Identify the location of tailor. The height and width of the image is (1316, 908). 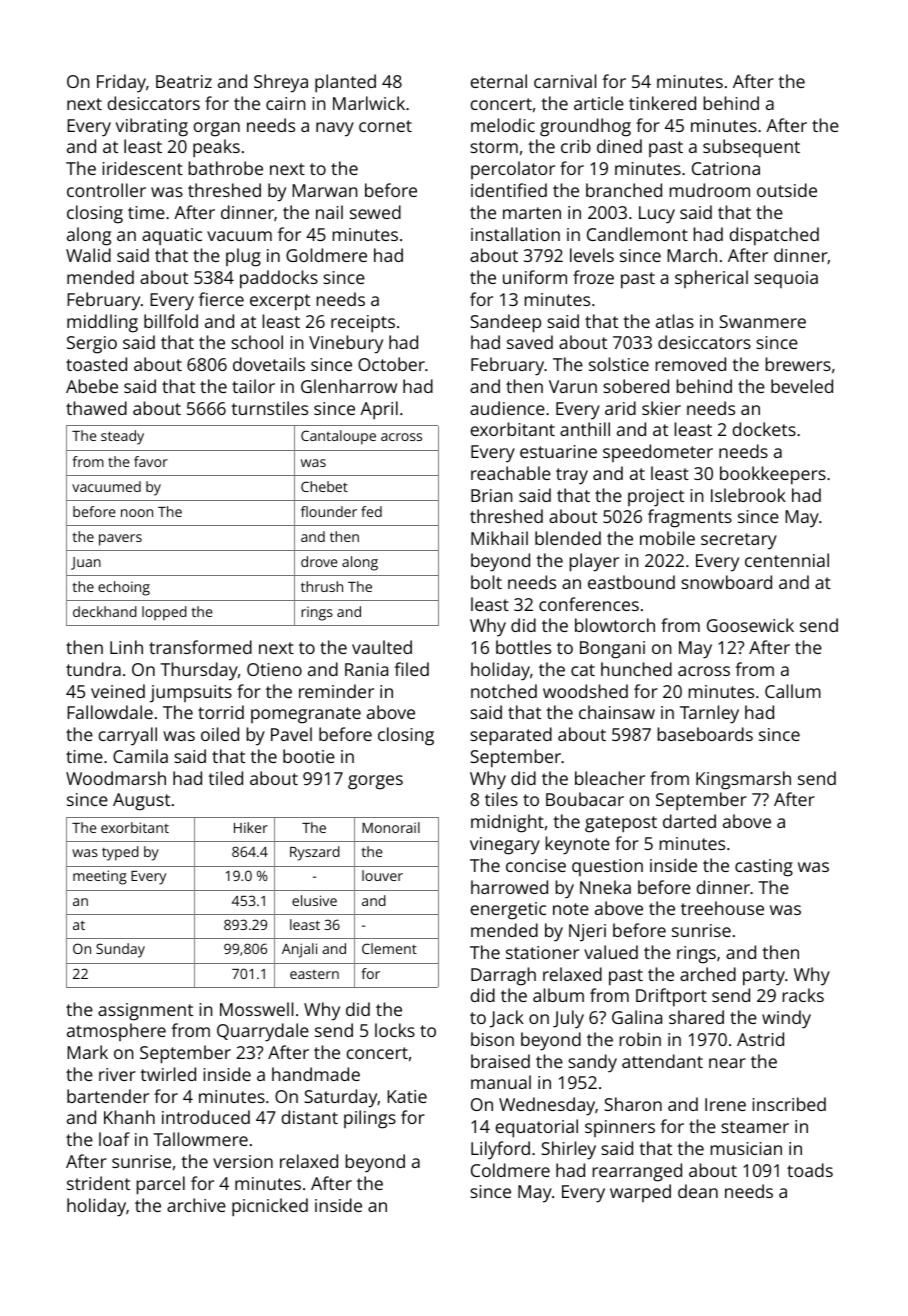
(253, 386).
